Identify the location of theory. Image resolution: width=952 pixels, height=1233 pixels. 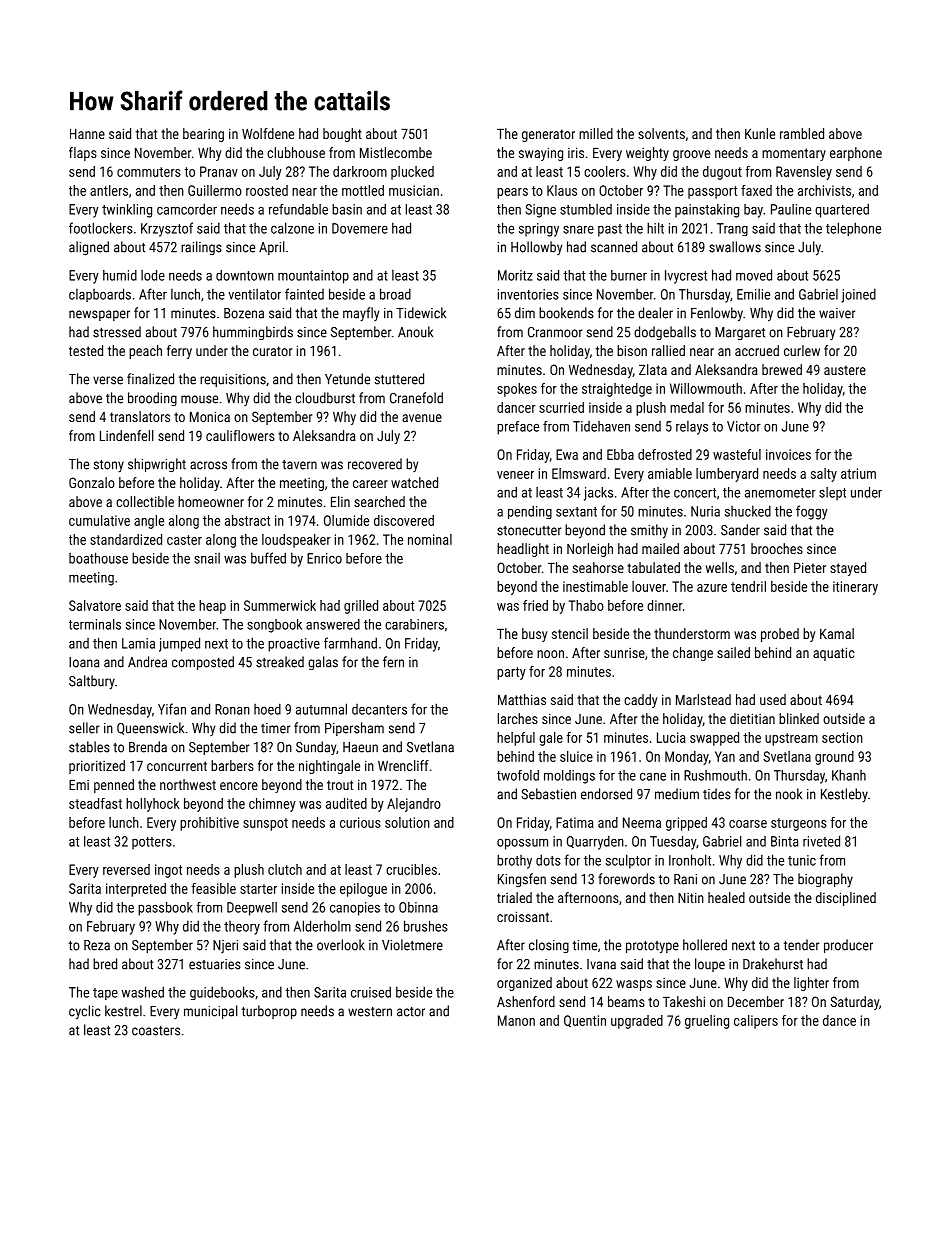
(242, 928).
